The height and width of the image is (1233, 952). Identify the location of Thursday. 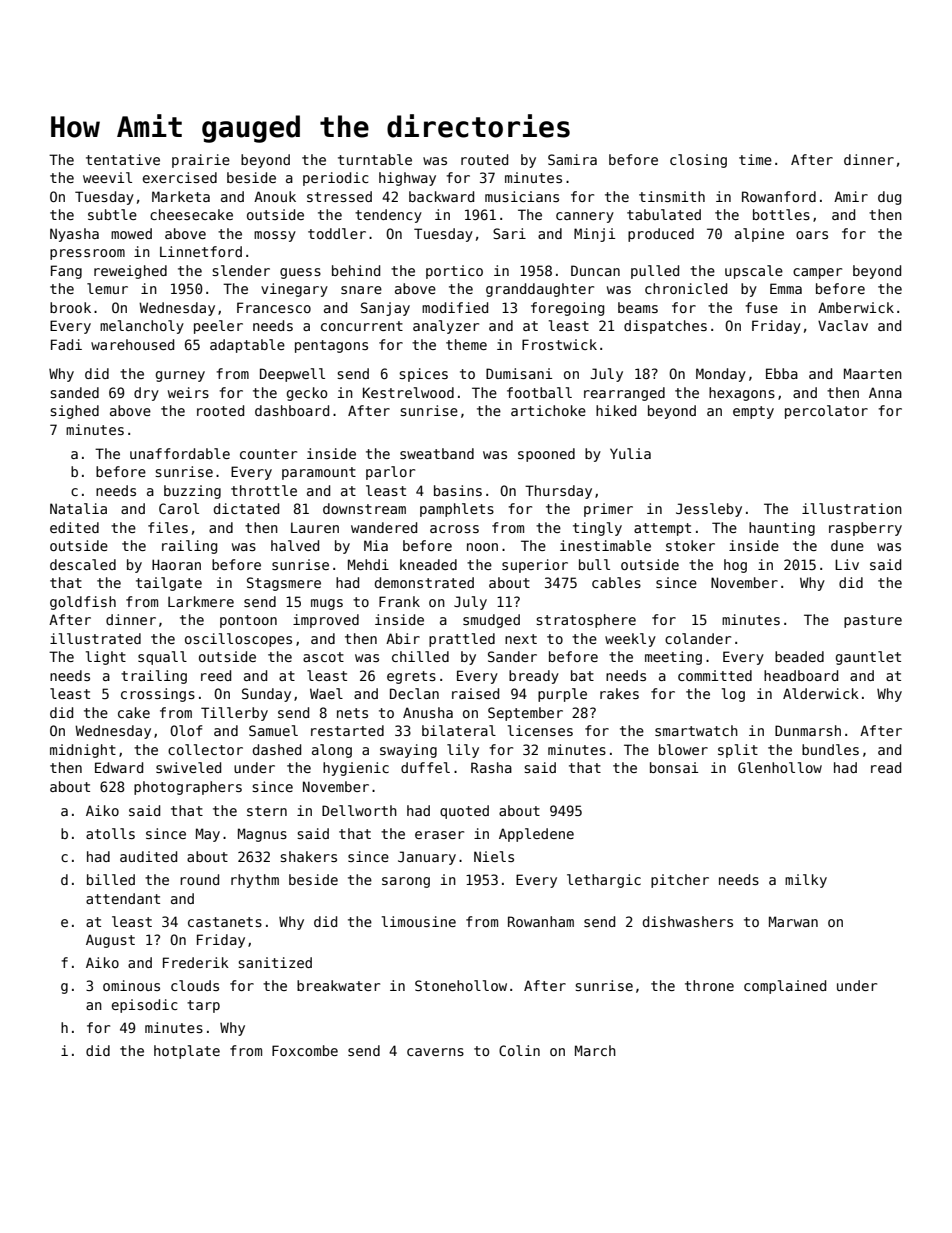
(558, 492).
